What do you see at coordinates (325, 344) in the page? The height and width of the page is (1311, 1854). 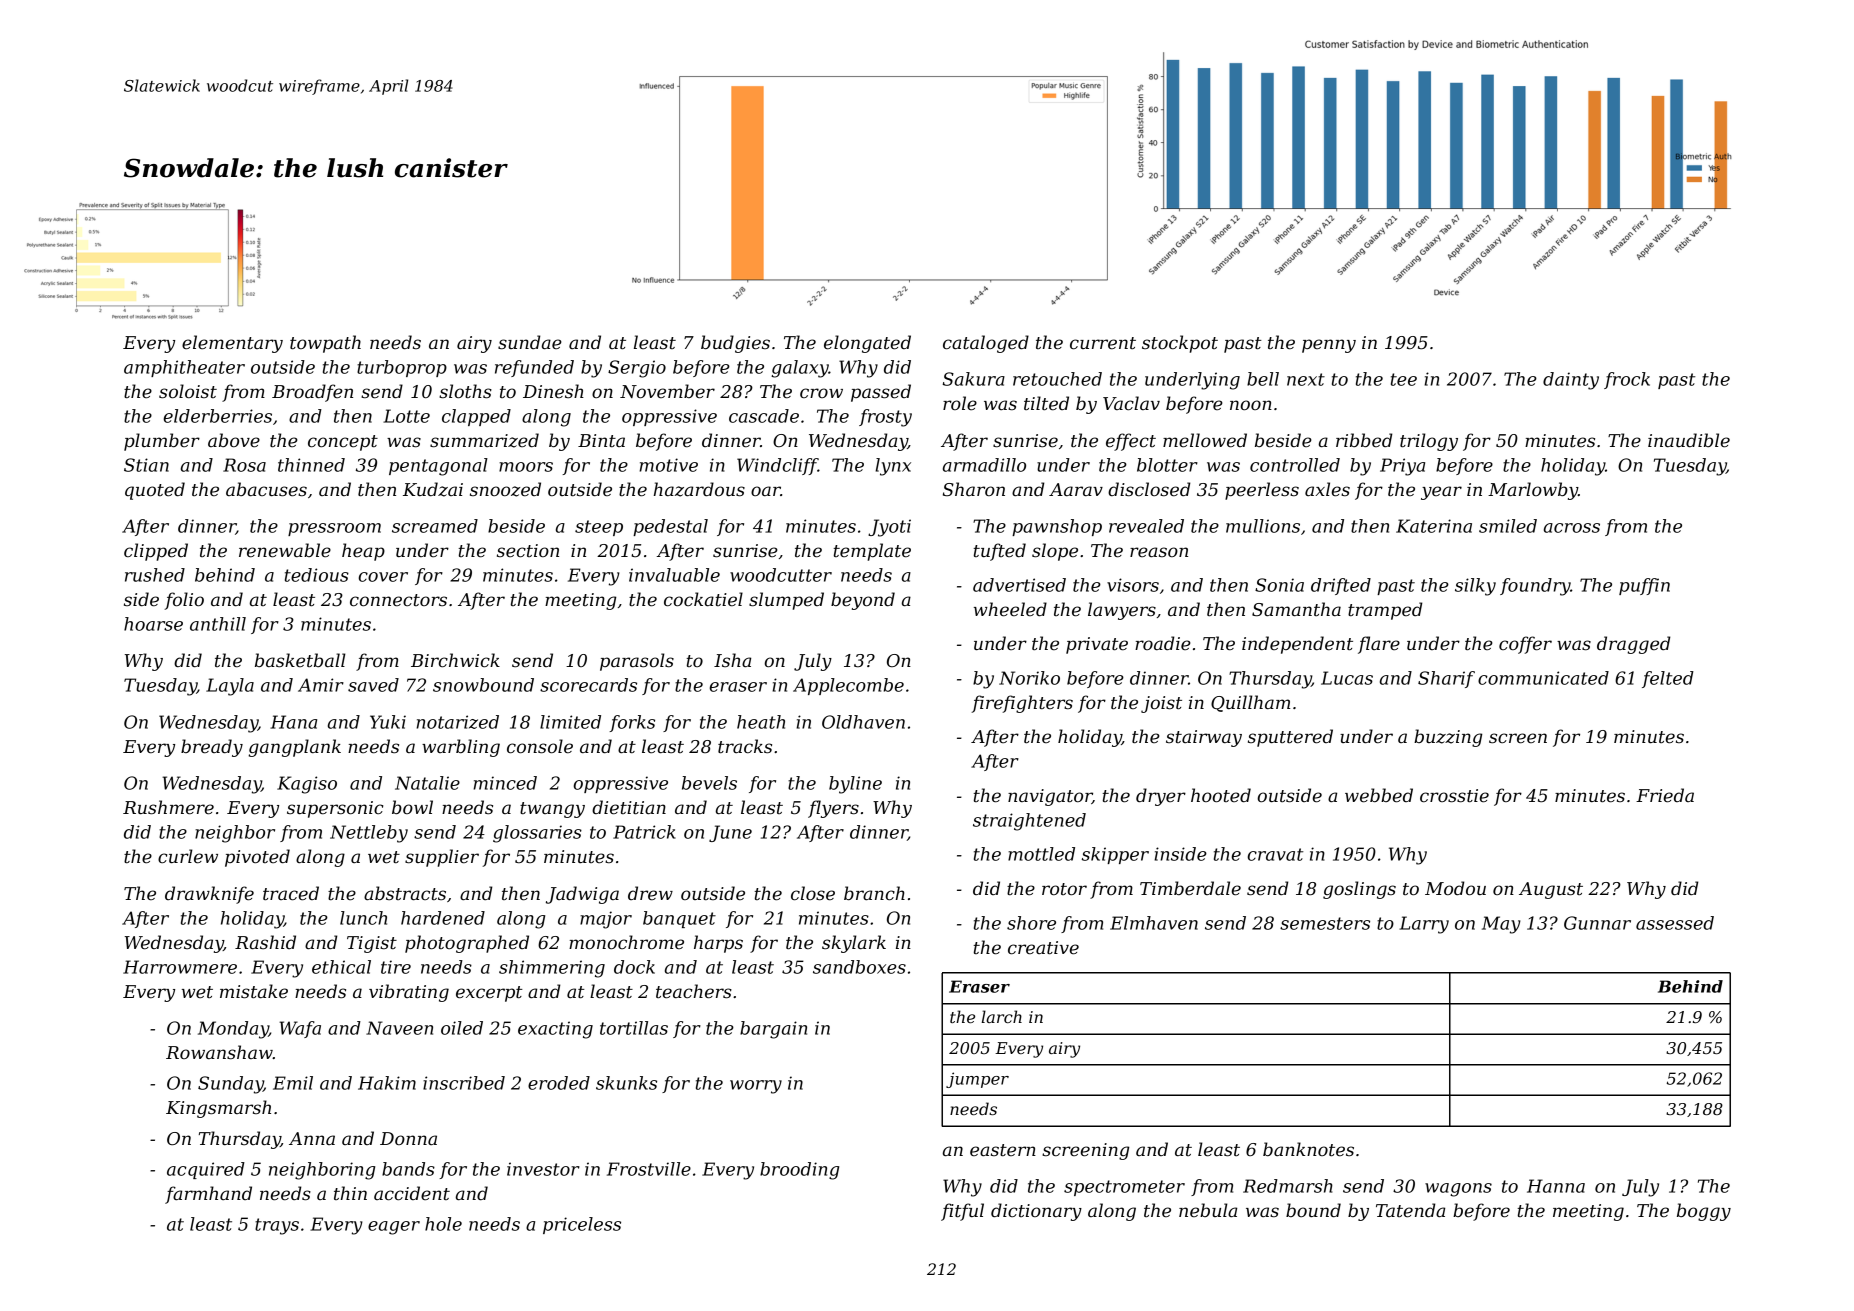 I see `towpath` at bounding box center [325, 344].
